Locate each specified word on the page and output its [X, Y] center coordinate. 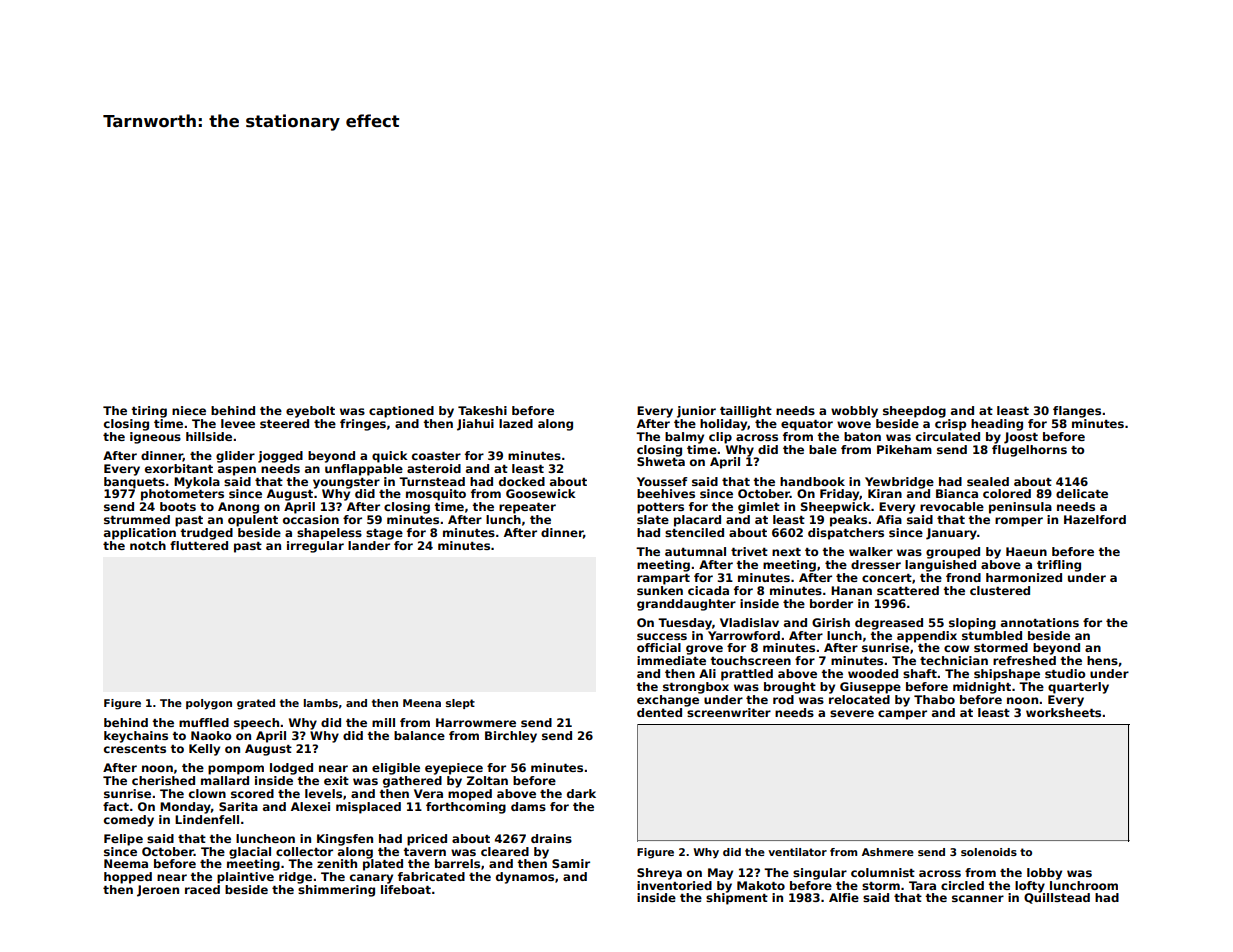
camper [902, 715]
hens [1102, 660]
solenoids [989, 852]
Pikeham [904, 449]
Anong [238, 508]
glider [235, 457]
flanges [1077, 412]
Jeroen [158, 891]
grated [256, 704]
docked [522, 481]
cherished [163, 780]
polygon [209, 704]
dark [581, 793]
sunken [660, 590]
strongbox [696, 688]
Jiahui [475, 425]
